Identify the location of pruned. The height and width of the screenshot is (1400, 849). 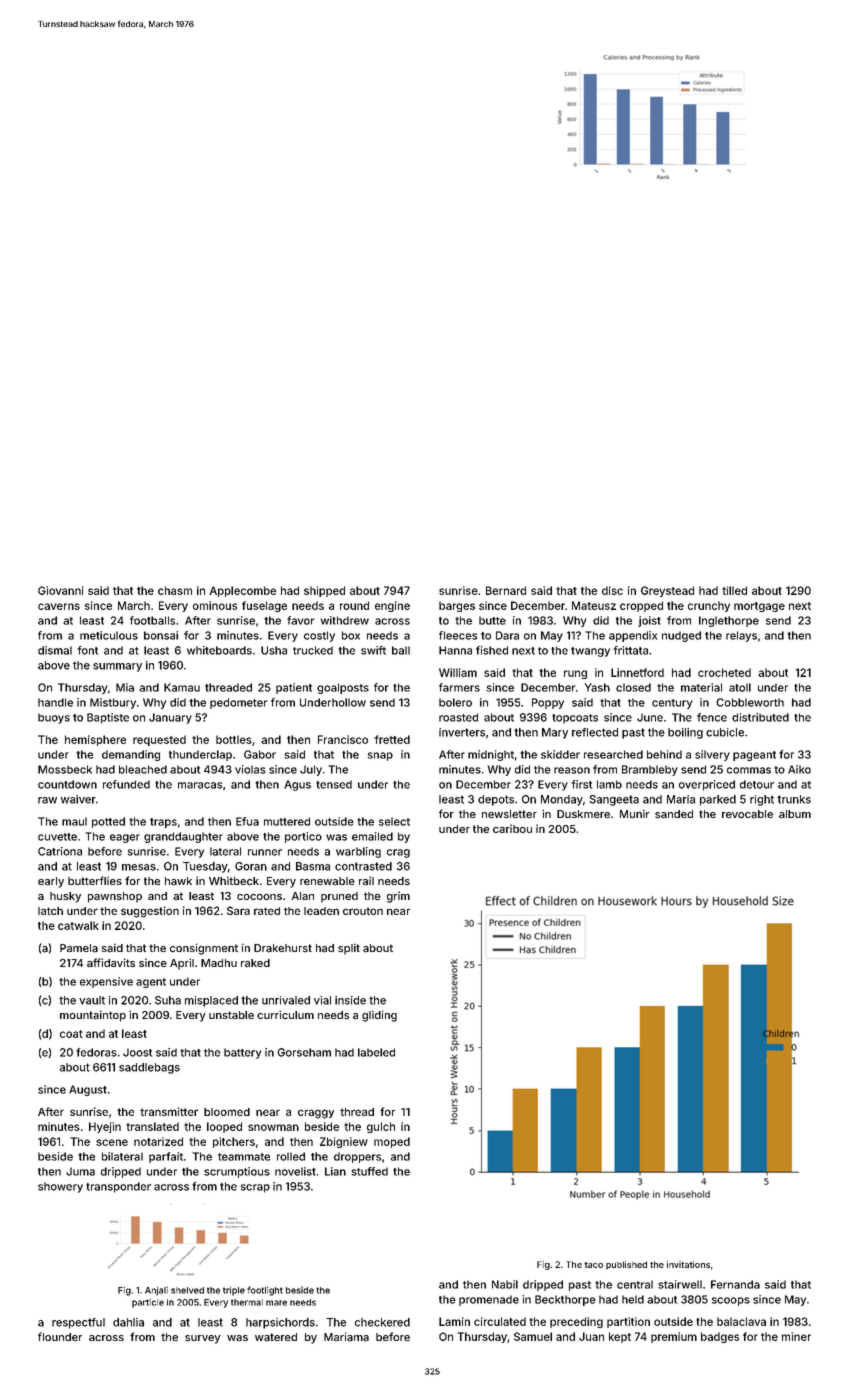
(339, 897).
